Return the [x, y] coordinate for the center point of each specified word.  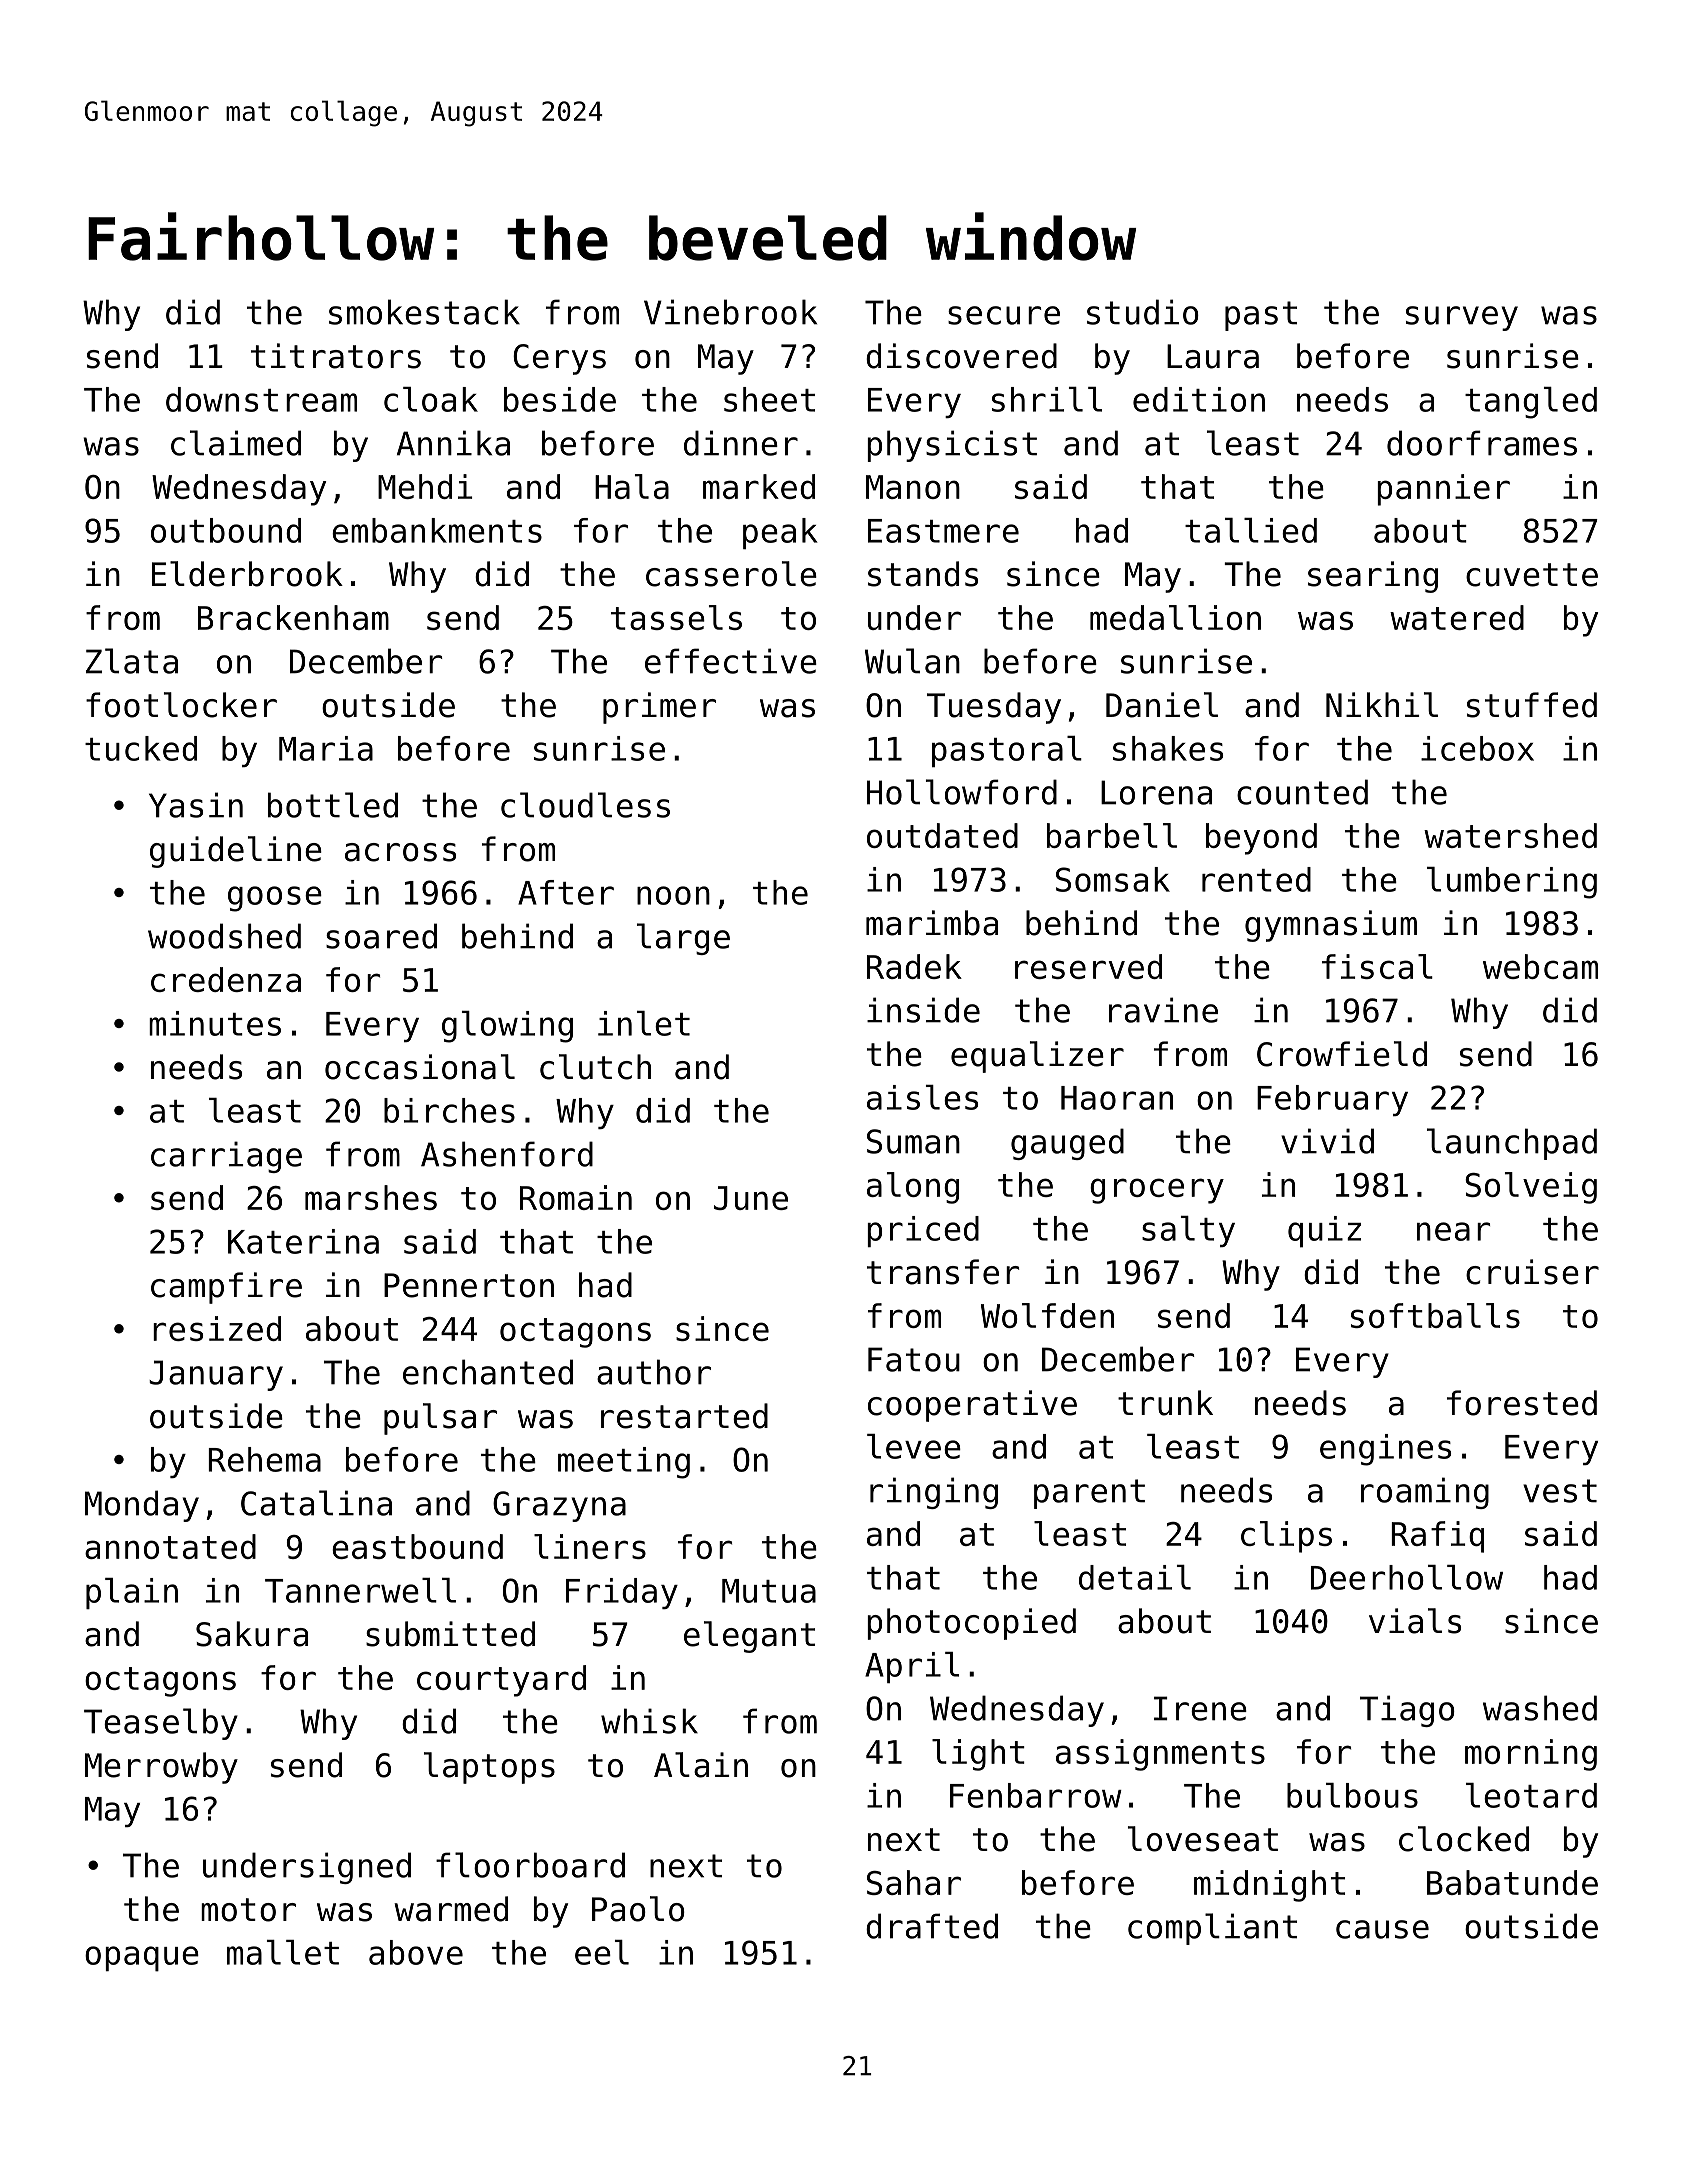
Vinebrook [730, 312]
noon [673, 895]
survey [1462, 318]
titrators [336, 356]
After [566, 892]
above [416, 1952]
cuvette [1532, 575]
